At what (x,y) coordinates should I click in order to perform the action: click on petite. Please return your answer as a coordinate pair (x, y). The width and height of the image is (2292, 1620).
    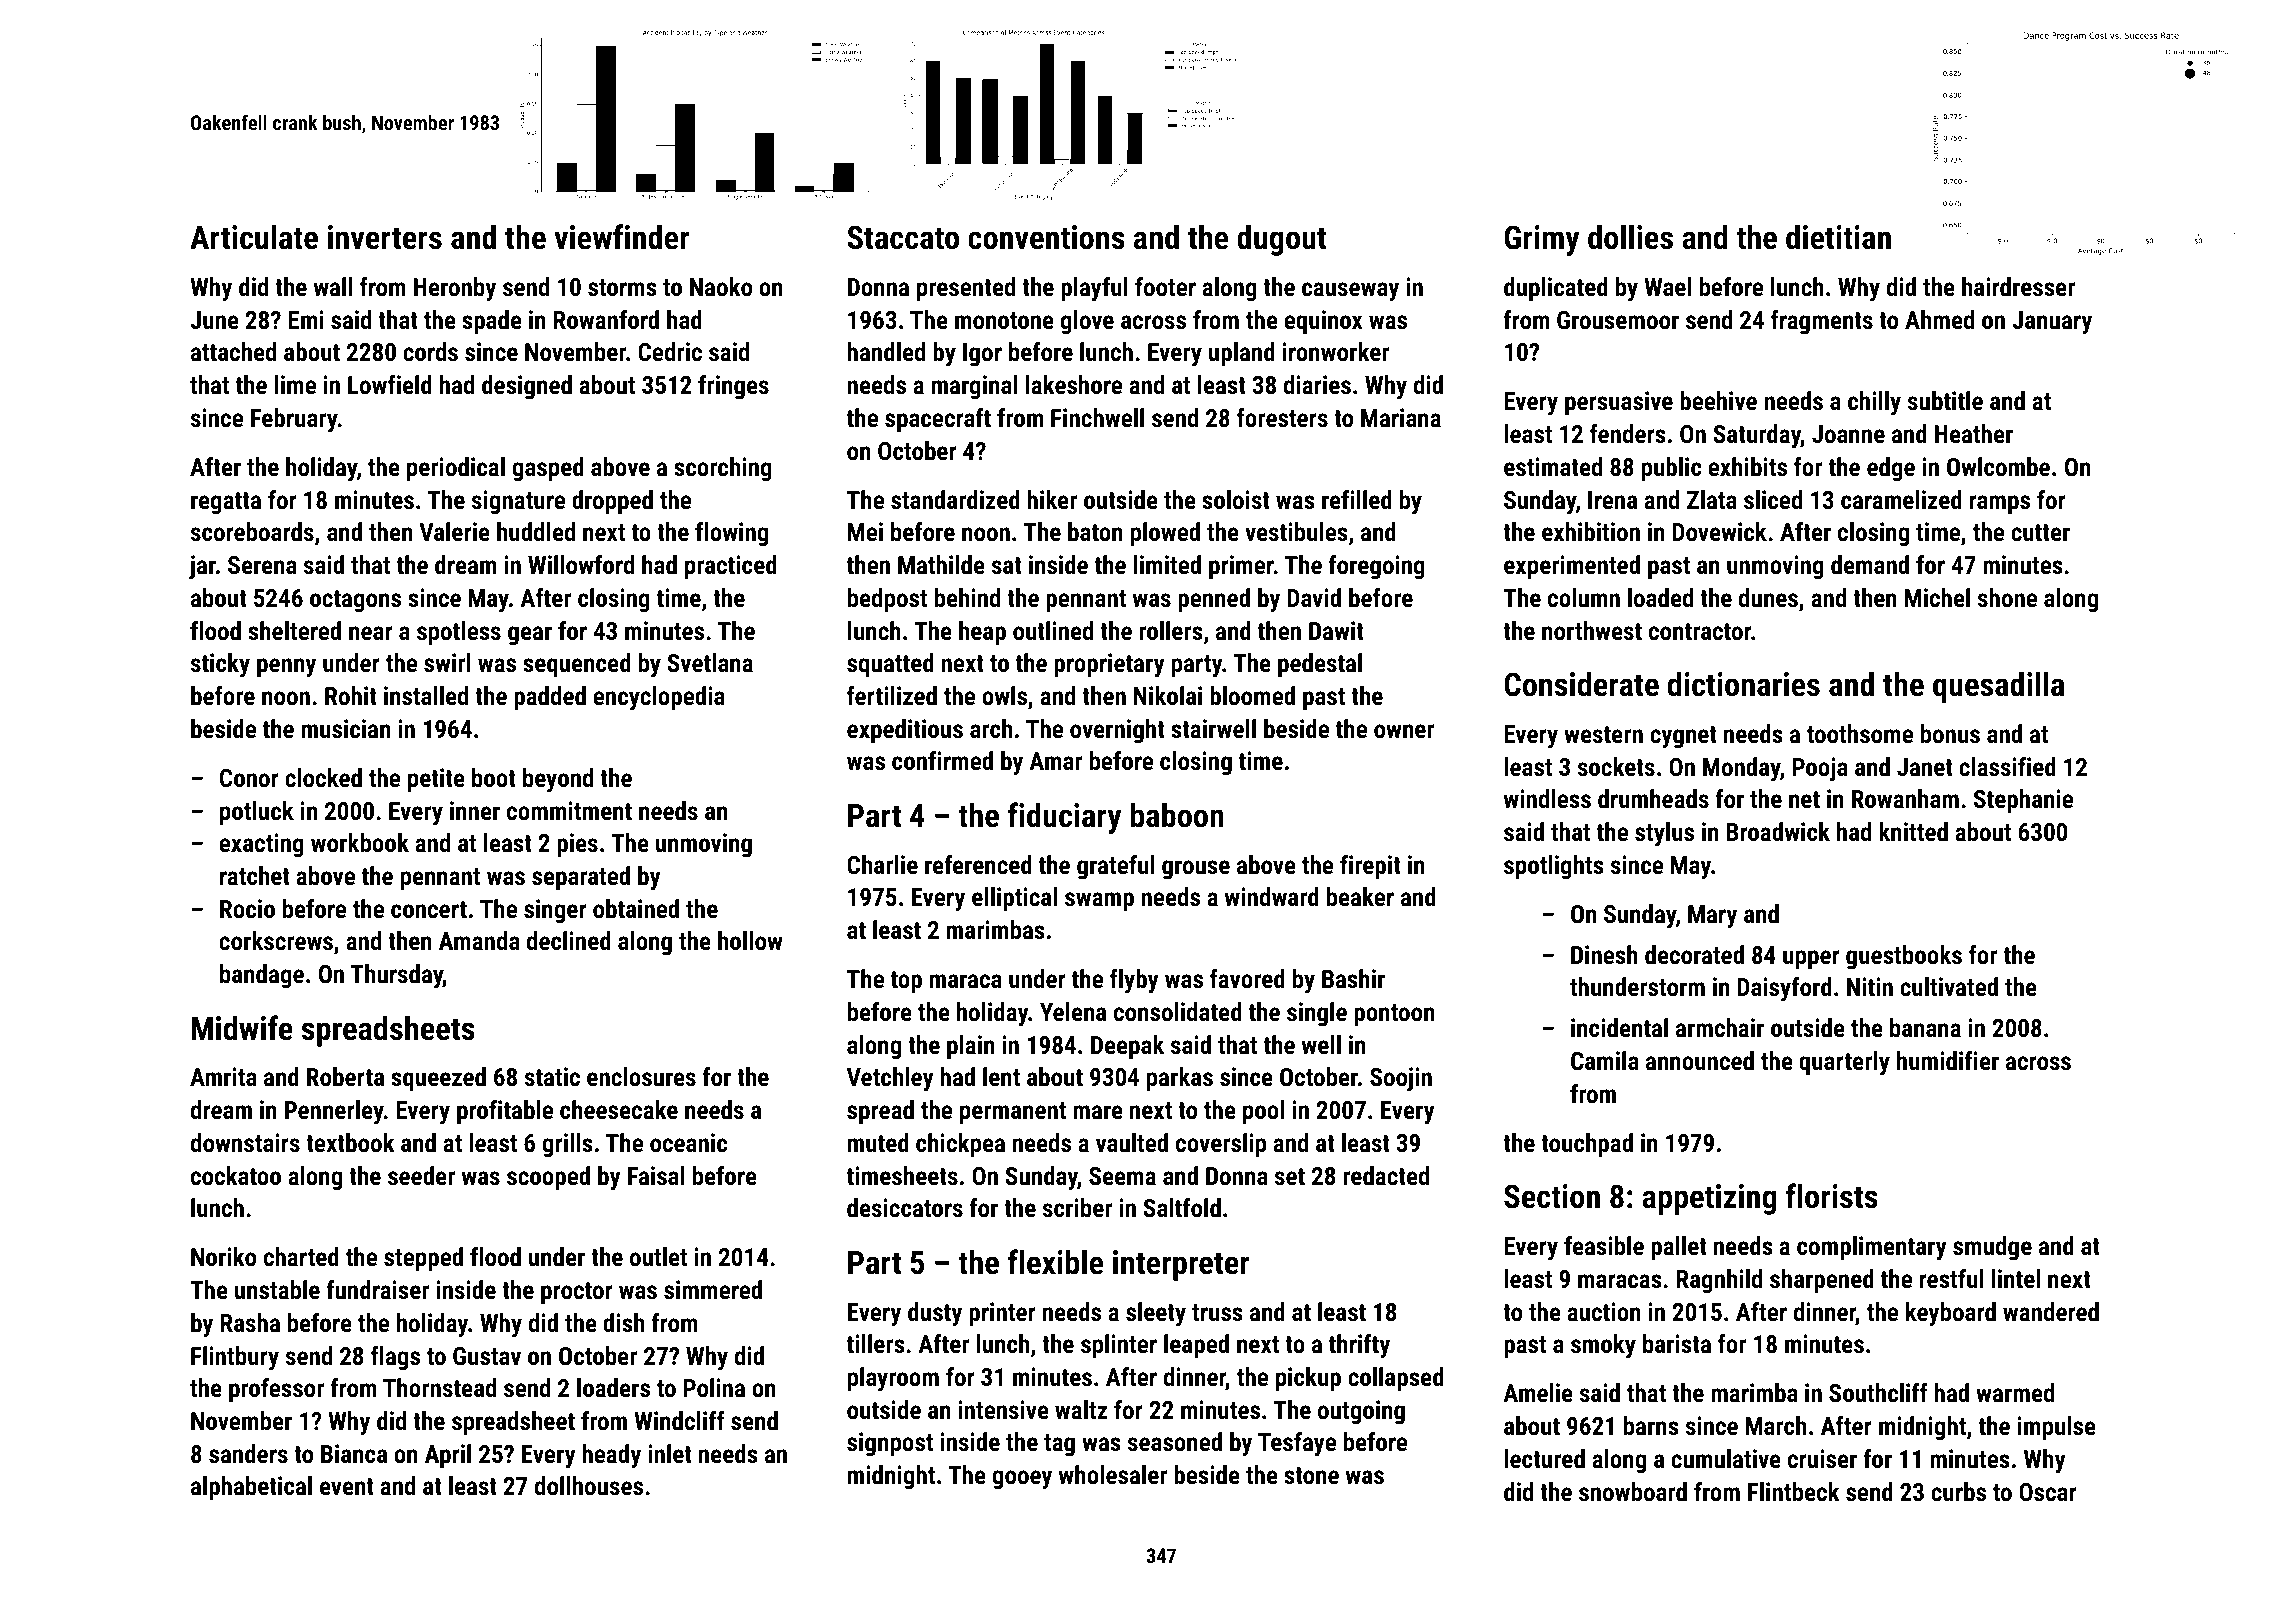
    Looking at the image, I should click on (436, 780).
